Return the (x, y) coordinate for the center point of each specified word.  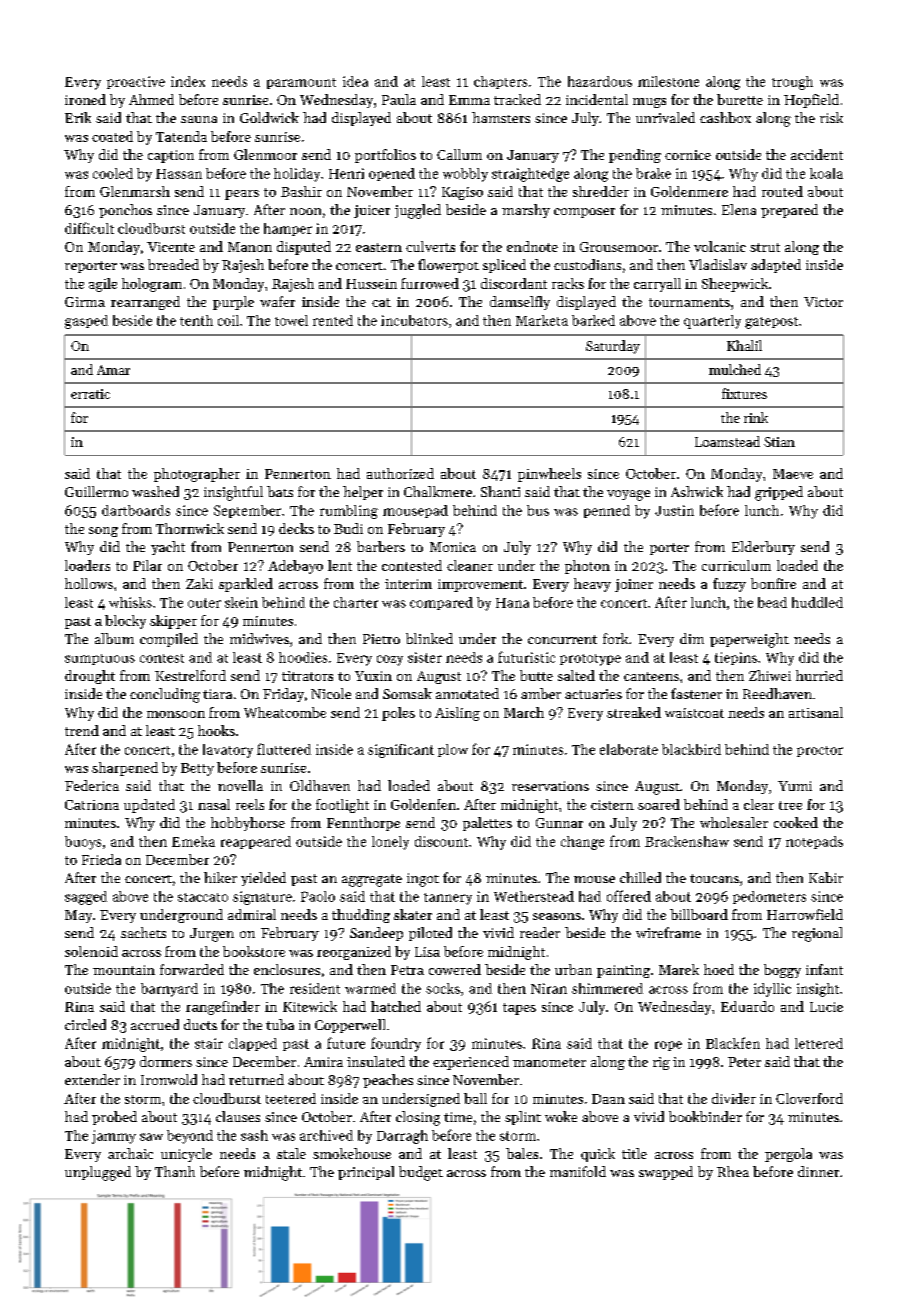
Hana (512, 603)
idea (355, 81)
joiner (634, 585)
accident (817, 154)
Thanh (175, 1171)
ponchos (125, 211)
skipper (173, 622)
